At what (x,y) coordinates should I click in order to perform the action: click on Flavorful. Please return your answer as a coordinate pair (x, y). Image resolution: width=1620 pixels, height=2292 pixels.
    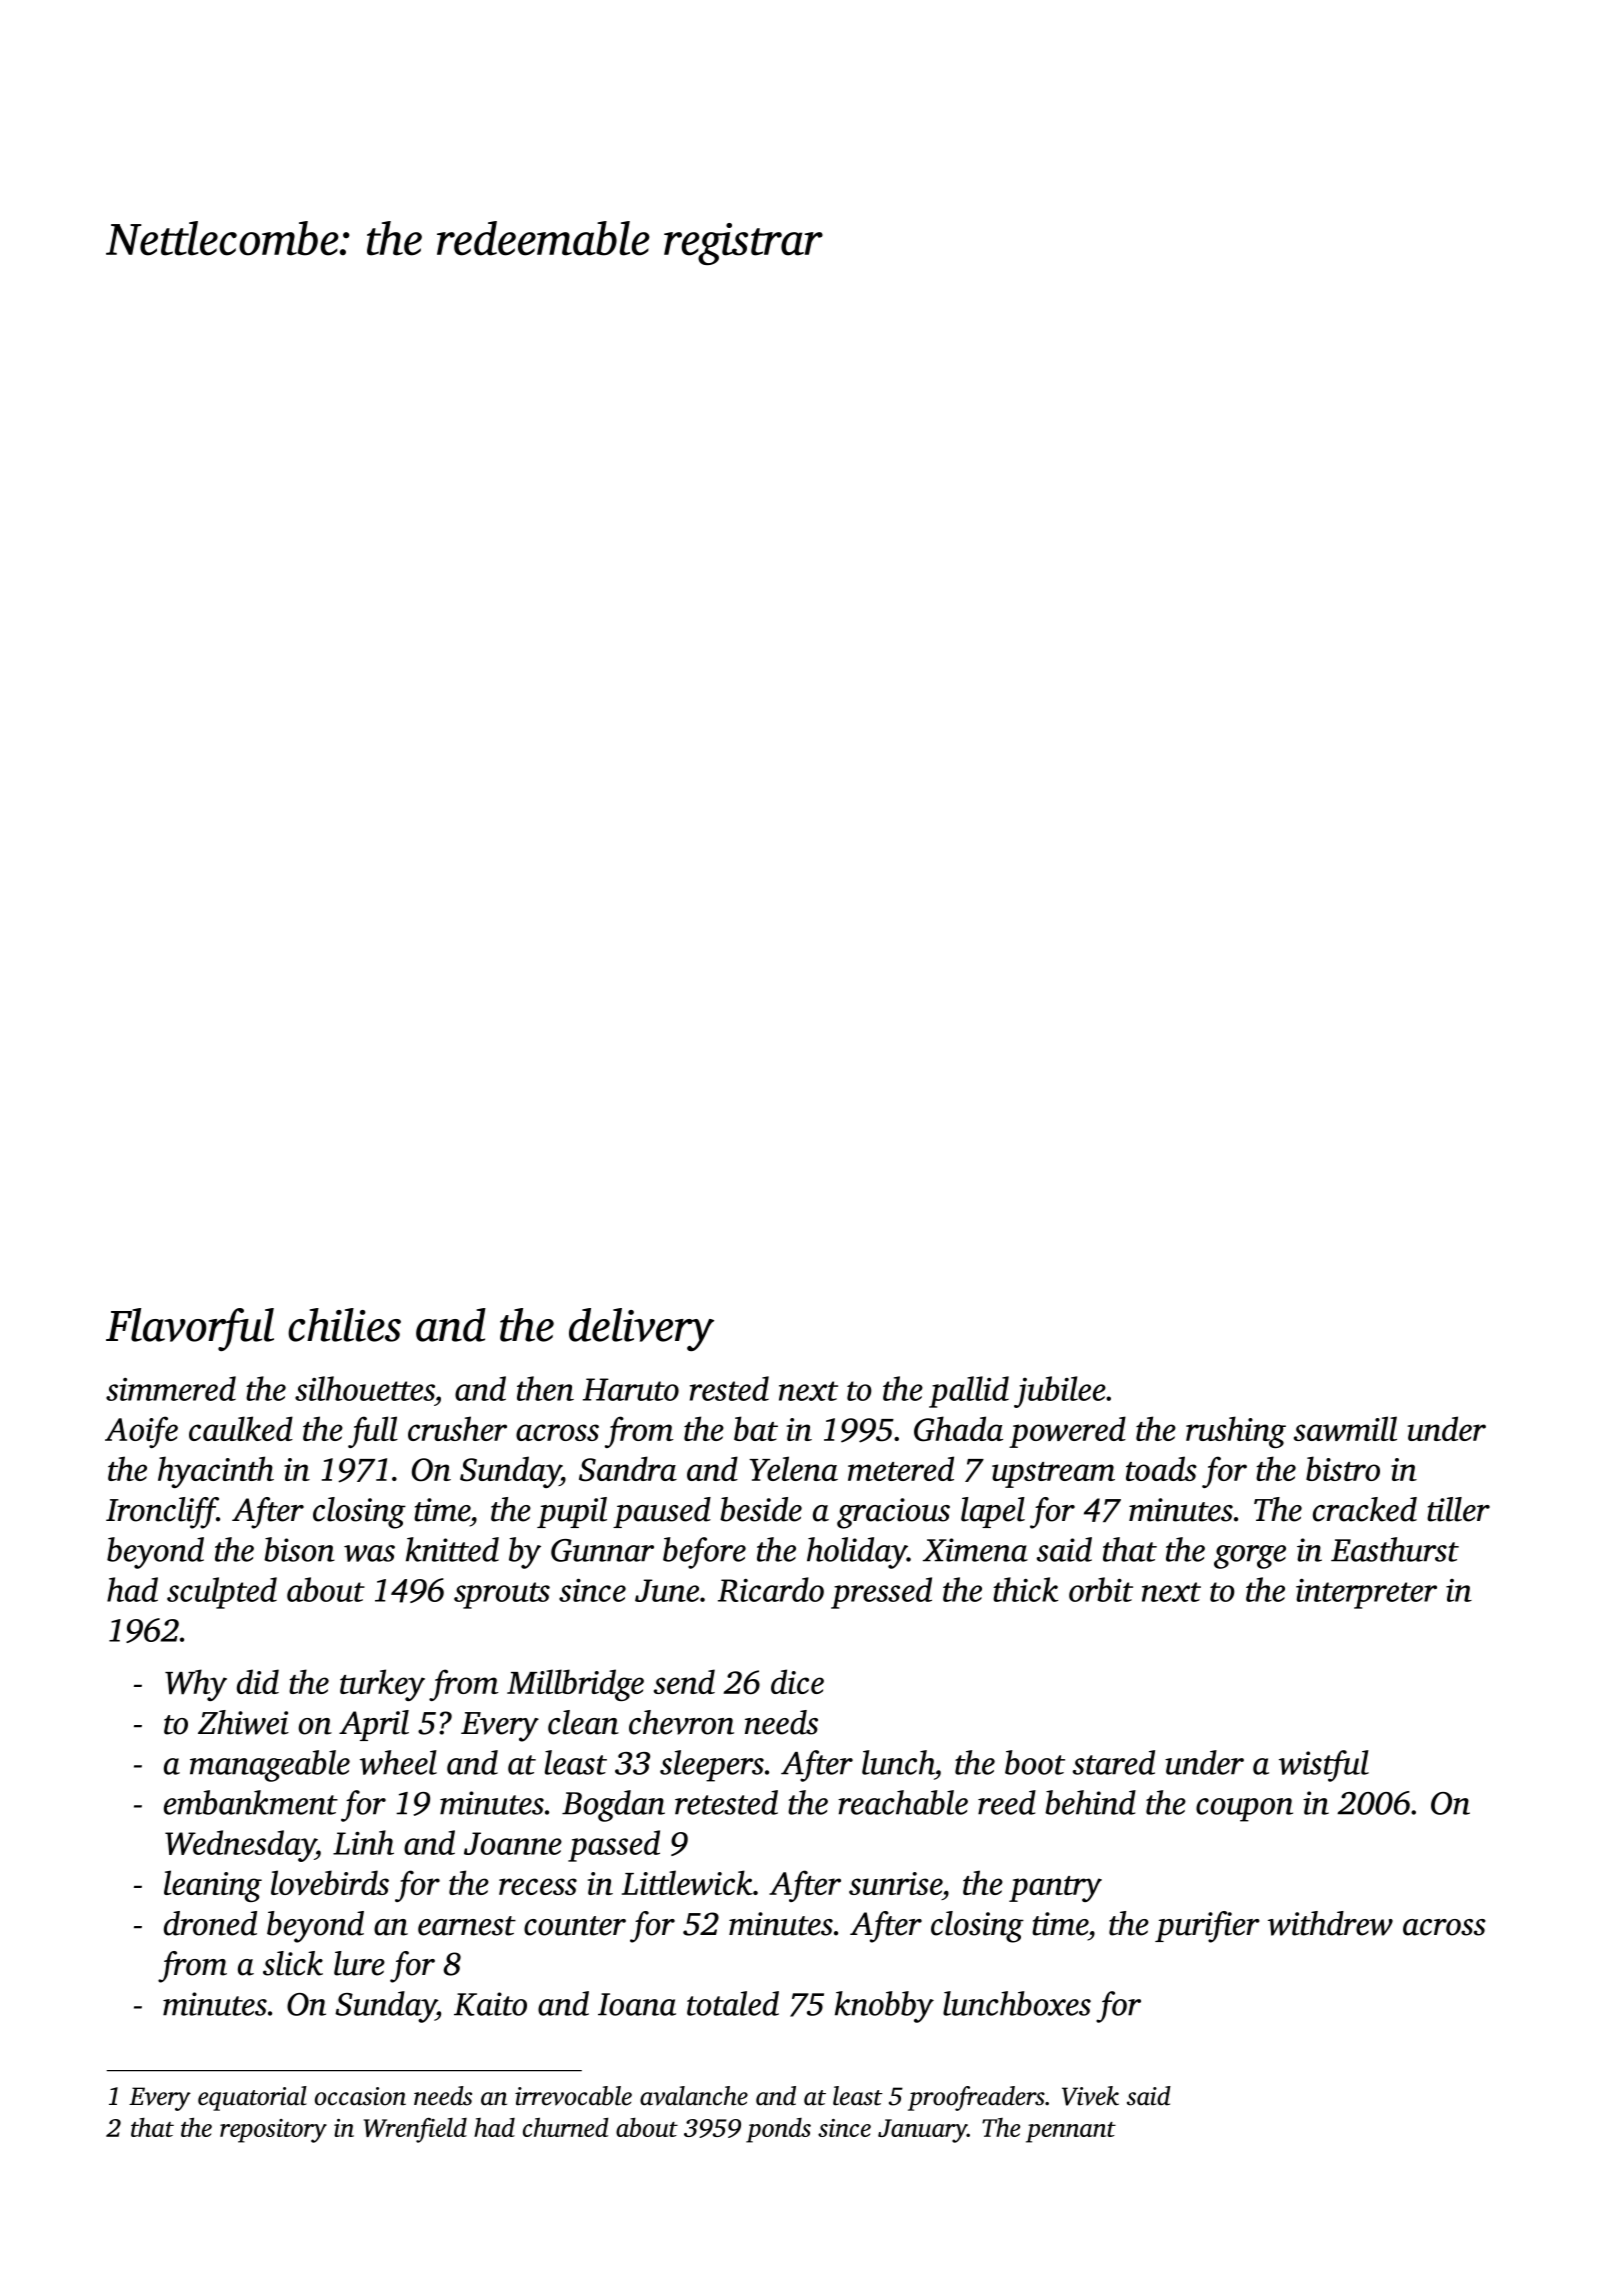
    Looking at the image, I should click on (190, 1329).
